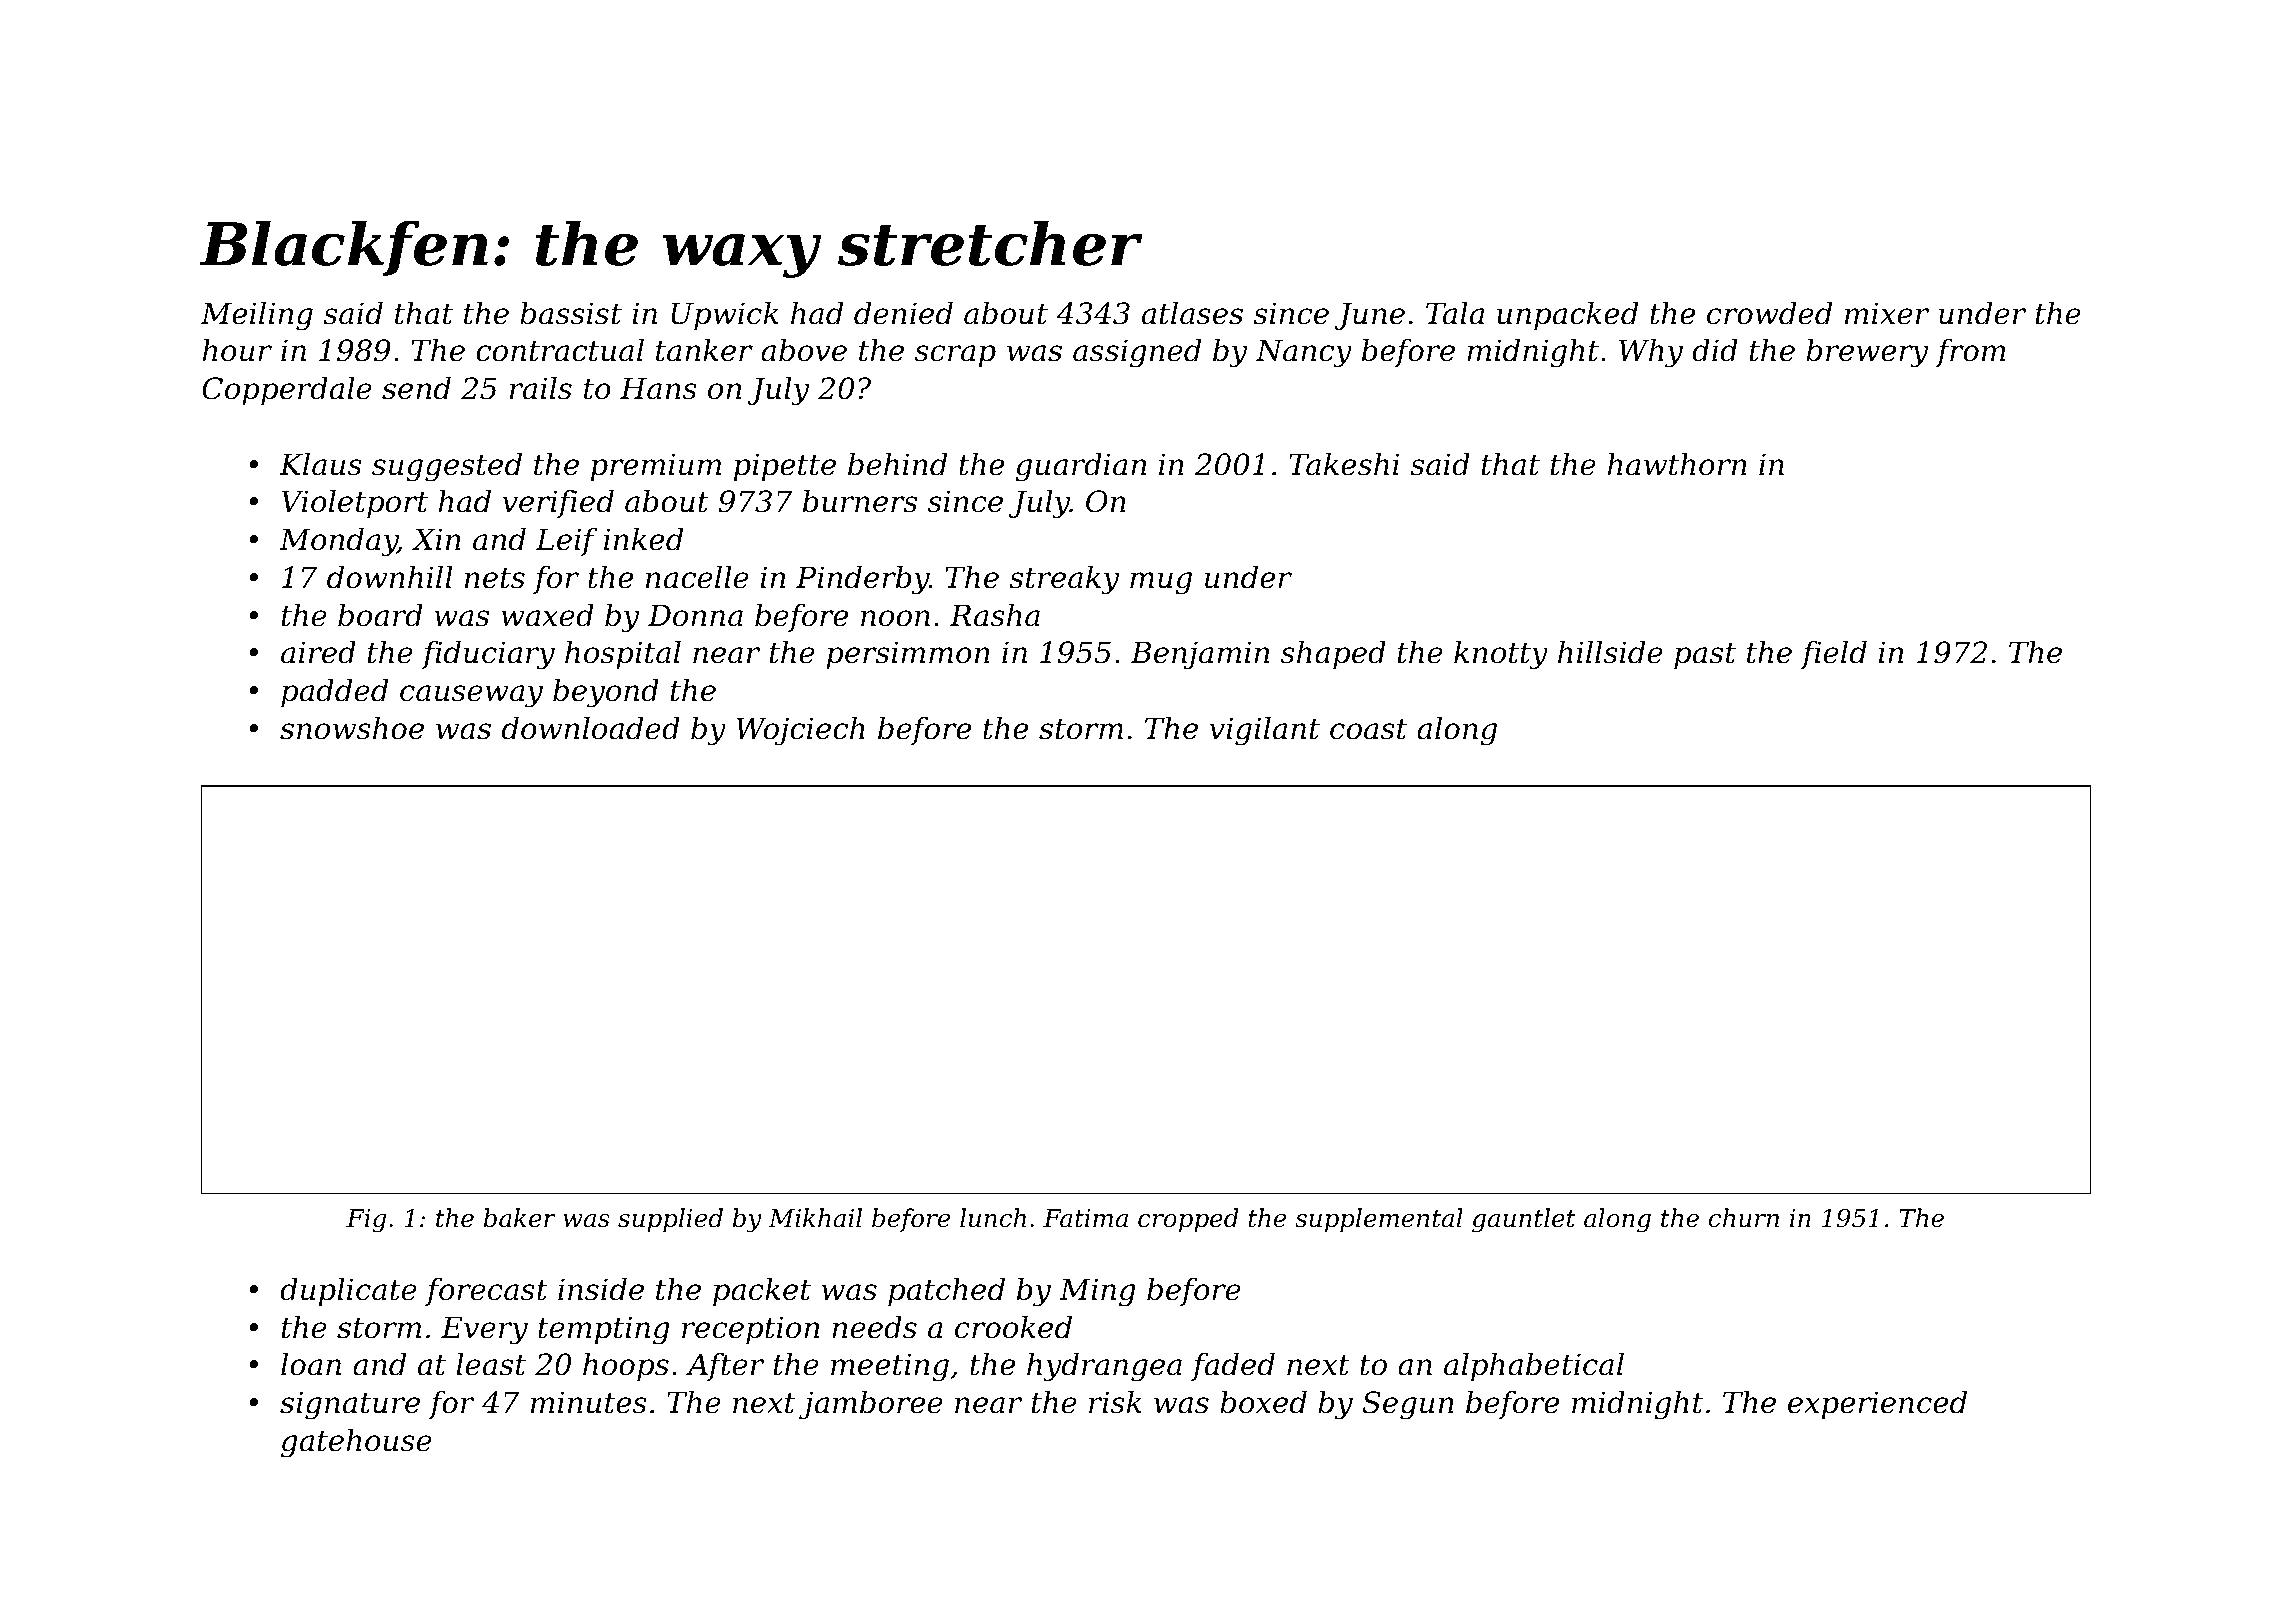 This image has height=1620, width=2292. What do you see at coordinates (1887, 313) in the image?
I see `mixer` at bounding box center [1887, 313].
